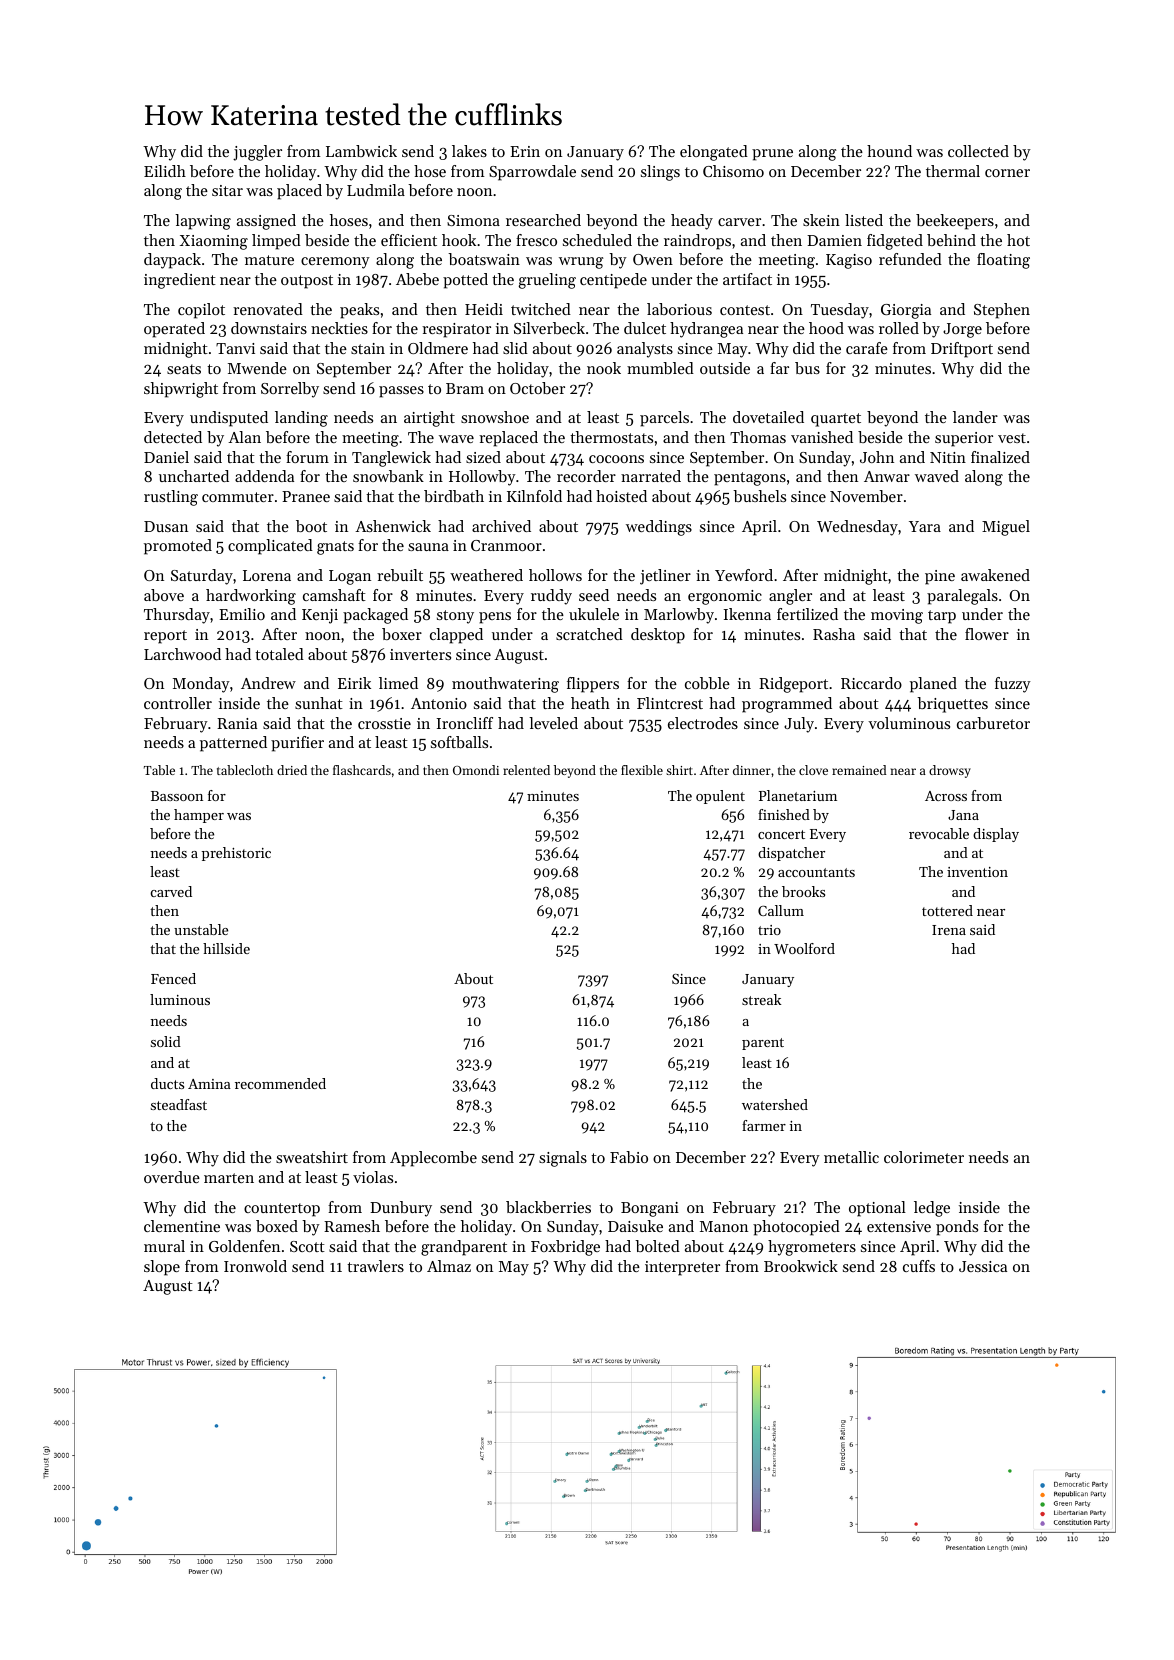  Describe the element at coordinates (433, 1159) in the screenshot. I see `Applecombe` at that location.
